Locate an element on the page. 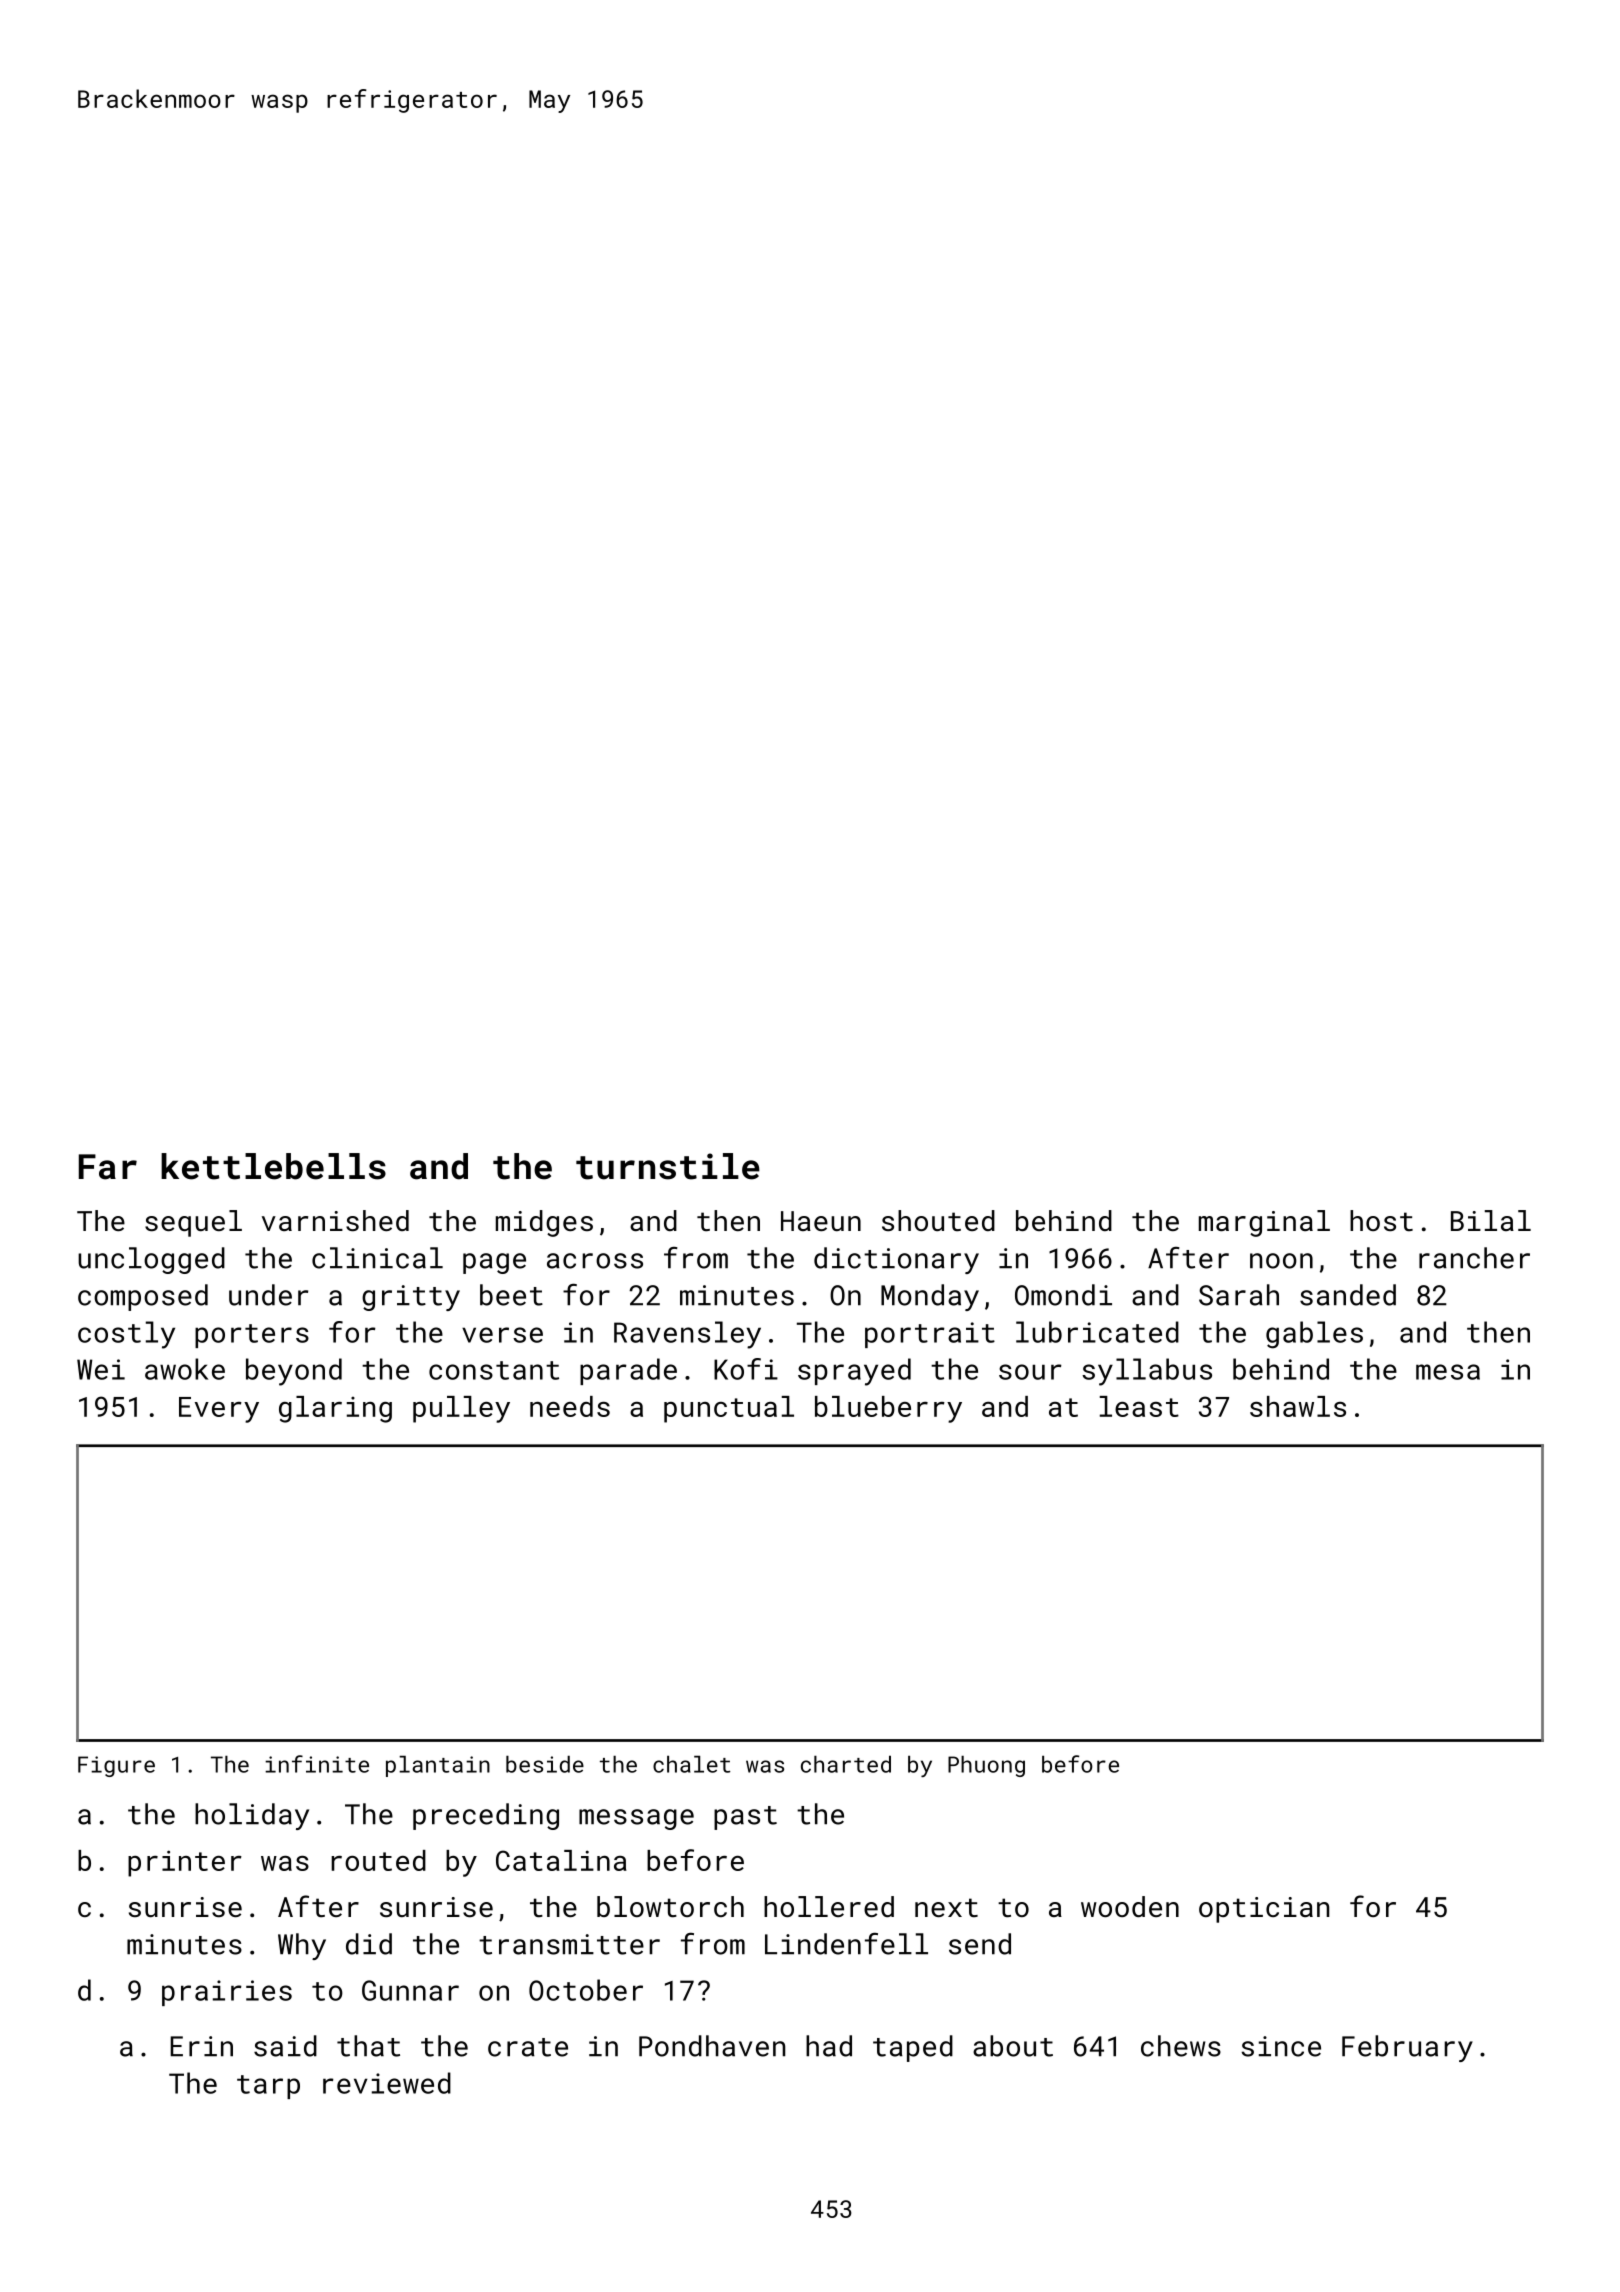  Phuong is located at coordinates (986, 1766).
